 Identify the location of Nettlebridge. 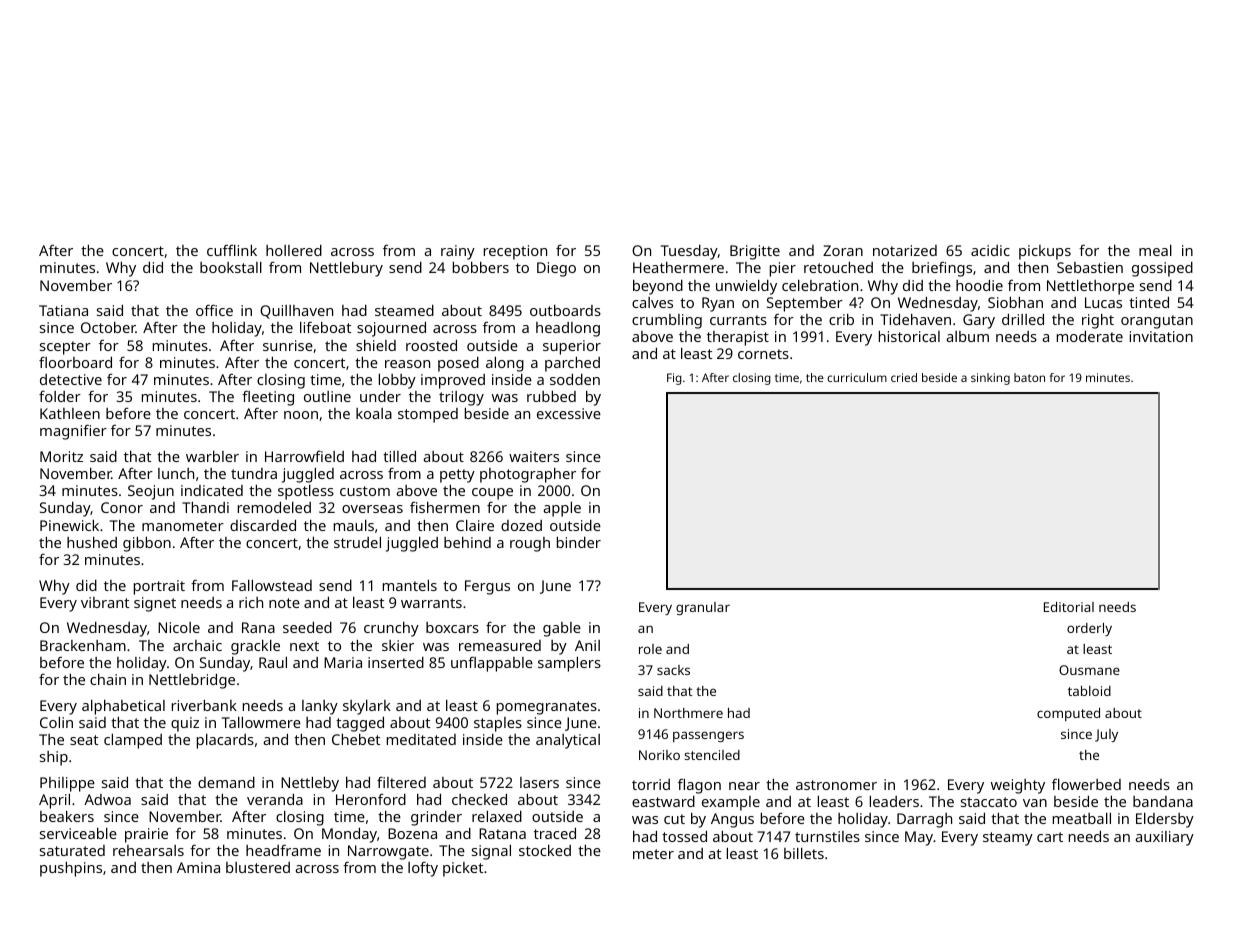
(192, 681).
